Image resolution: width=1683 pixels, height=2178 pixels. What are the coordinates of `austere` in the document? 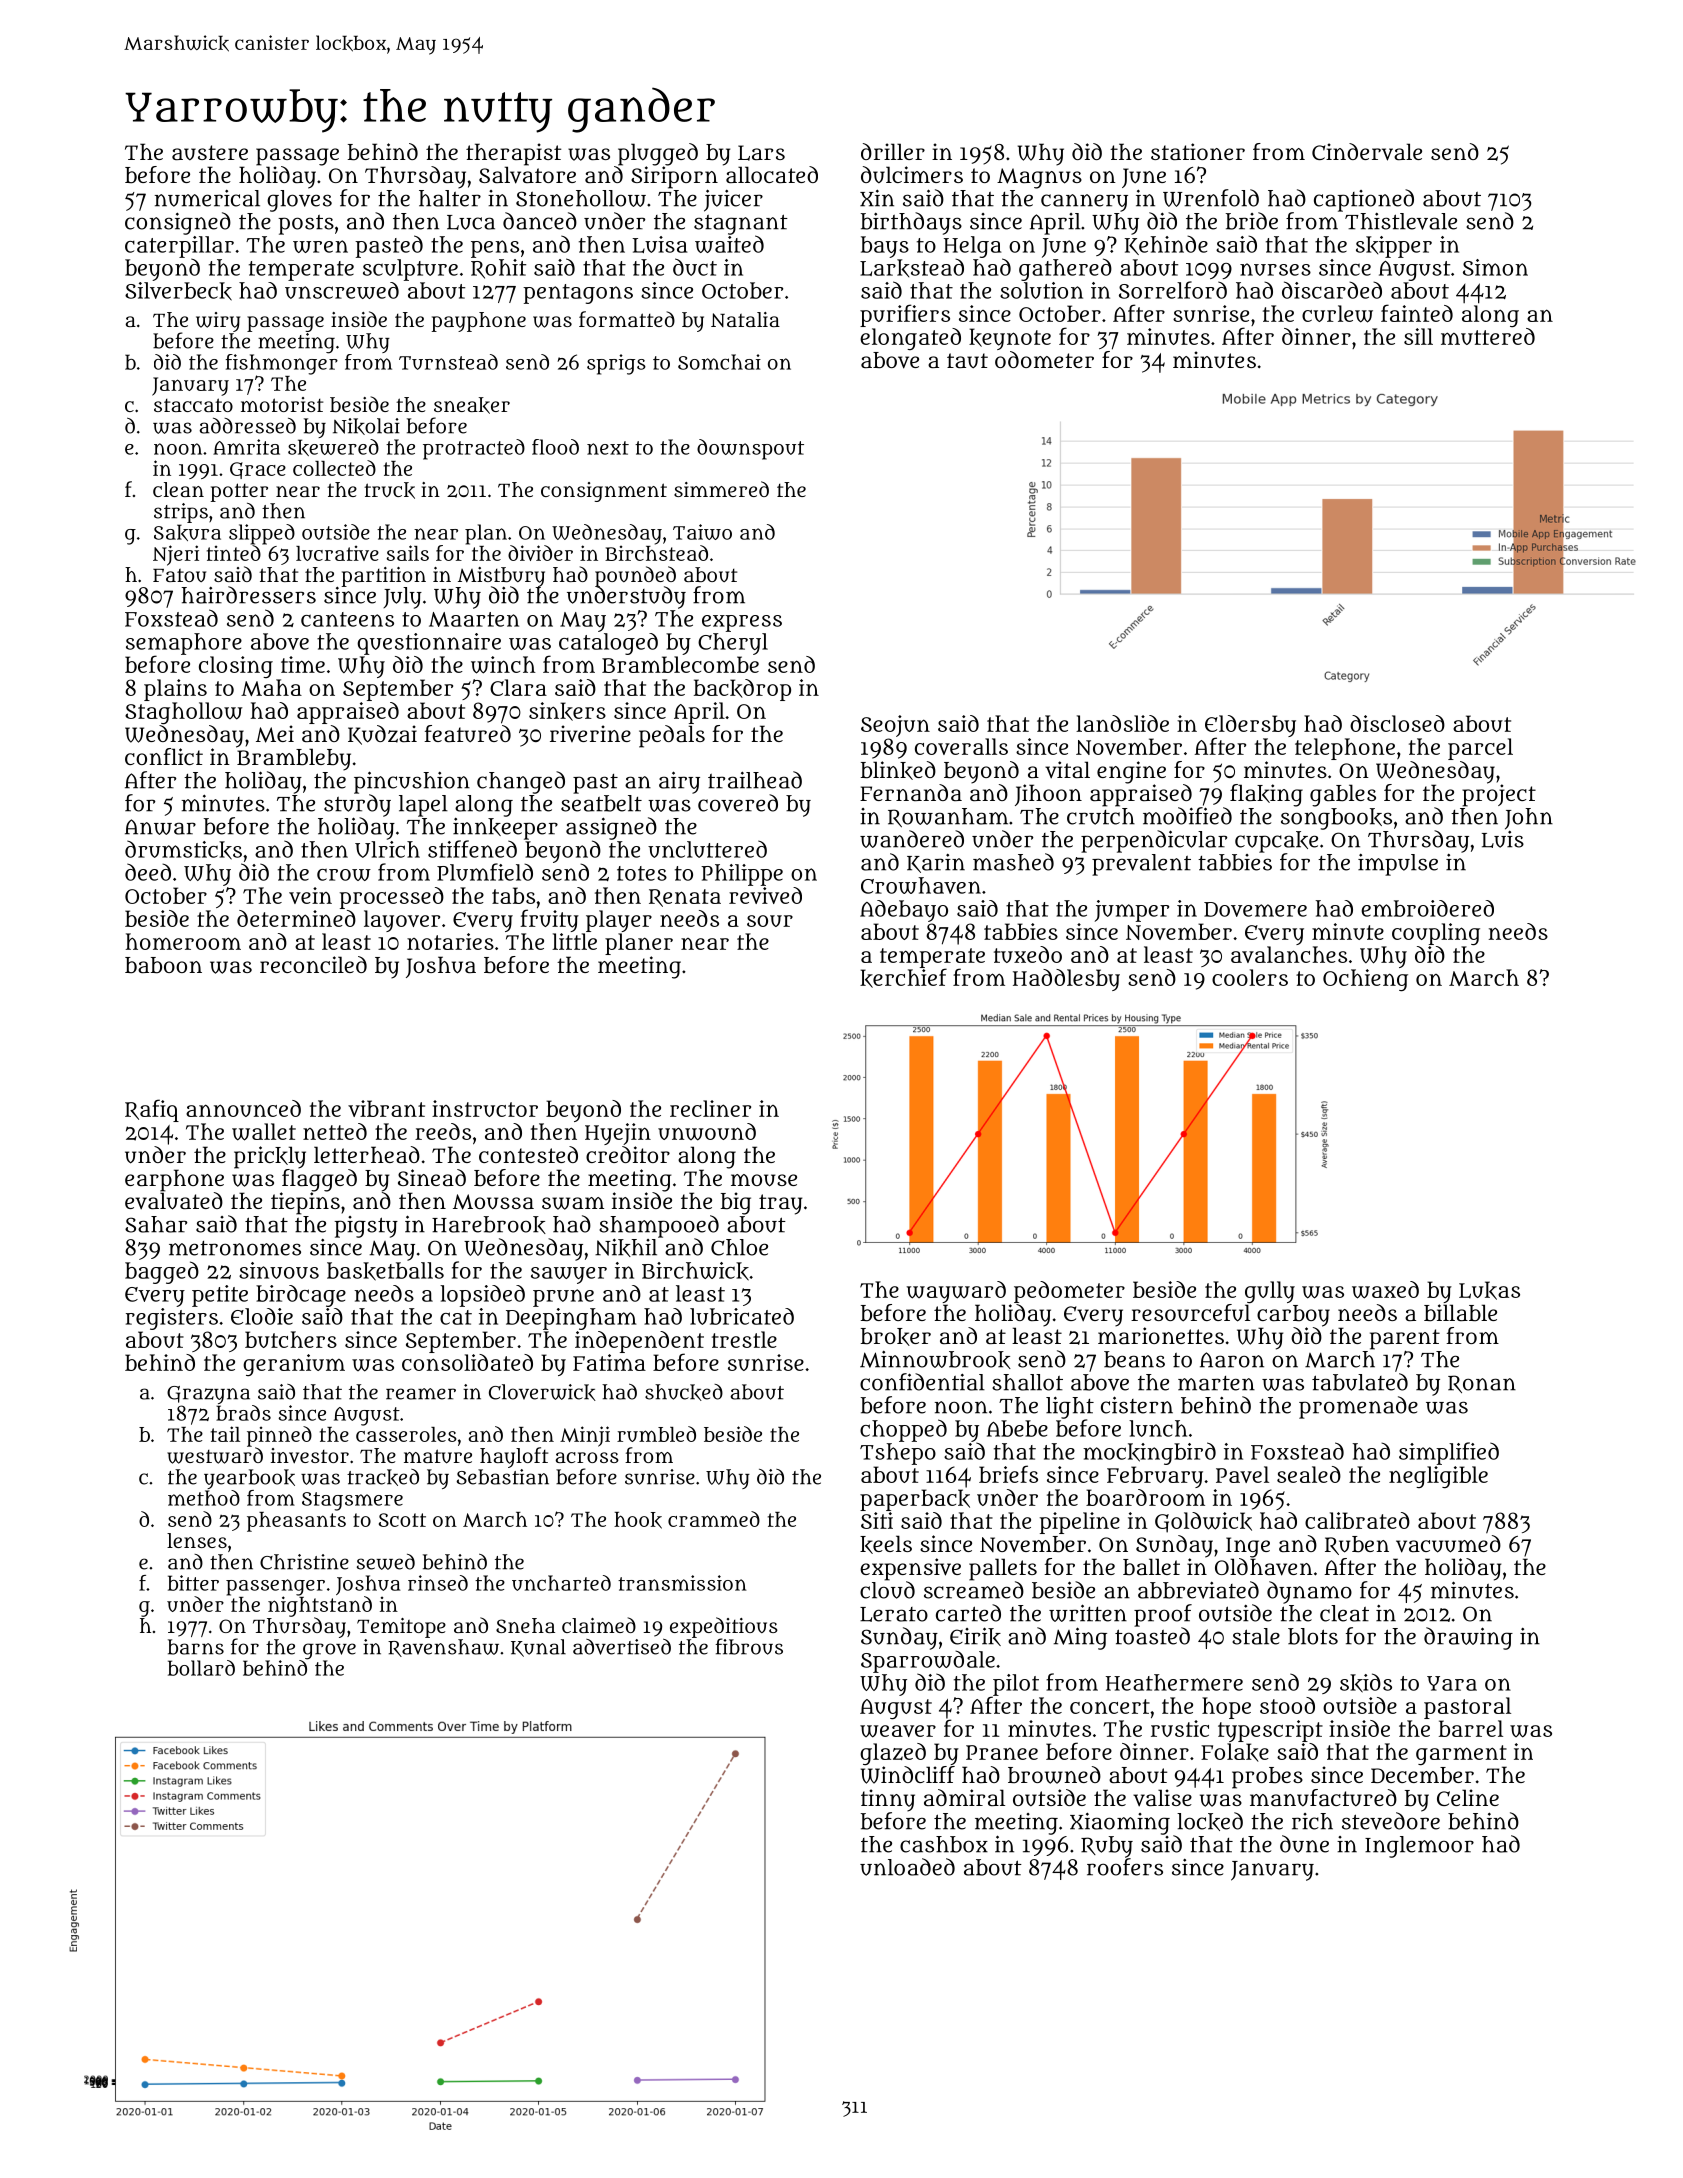 It's located at (210, 152).
